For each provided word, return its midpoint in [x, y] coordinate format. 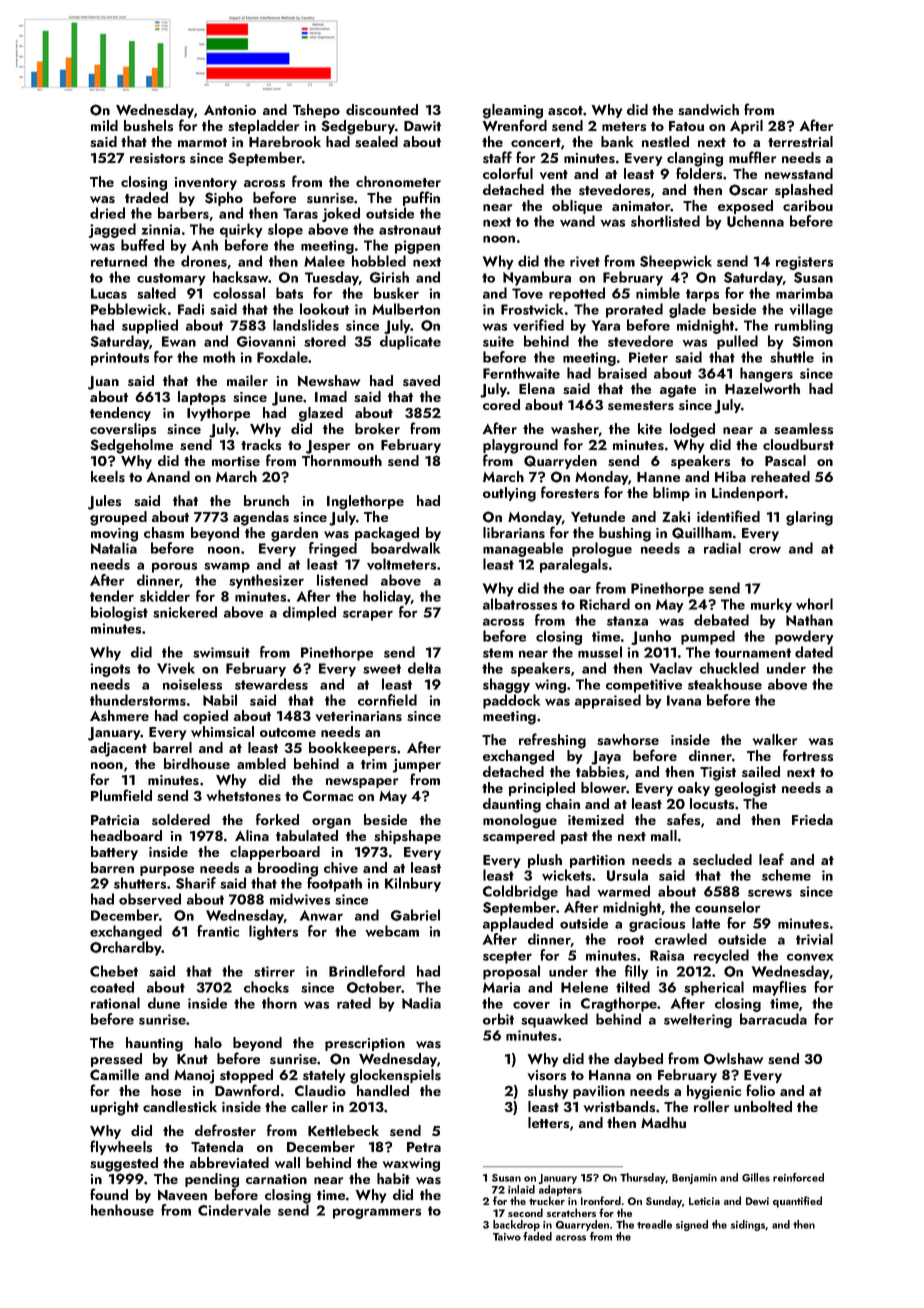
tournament [753, 653]
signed [691, 1225]
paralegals [574, 565]
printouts [120, 359]
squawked [554, 1020]
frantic [218, 931]
